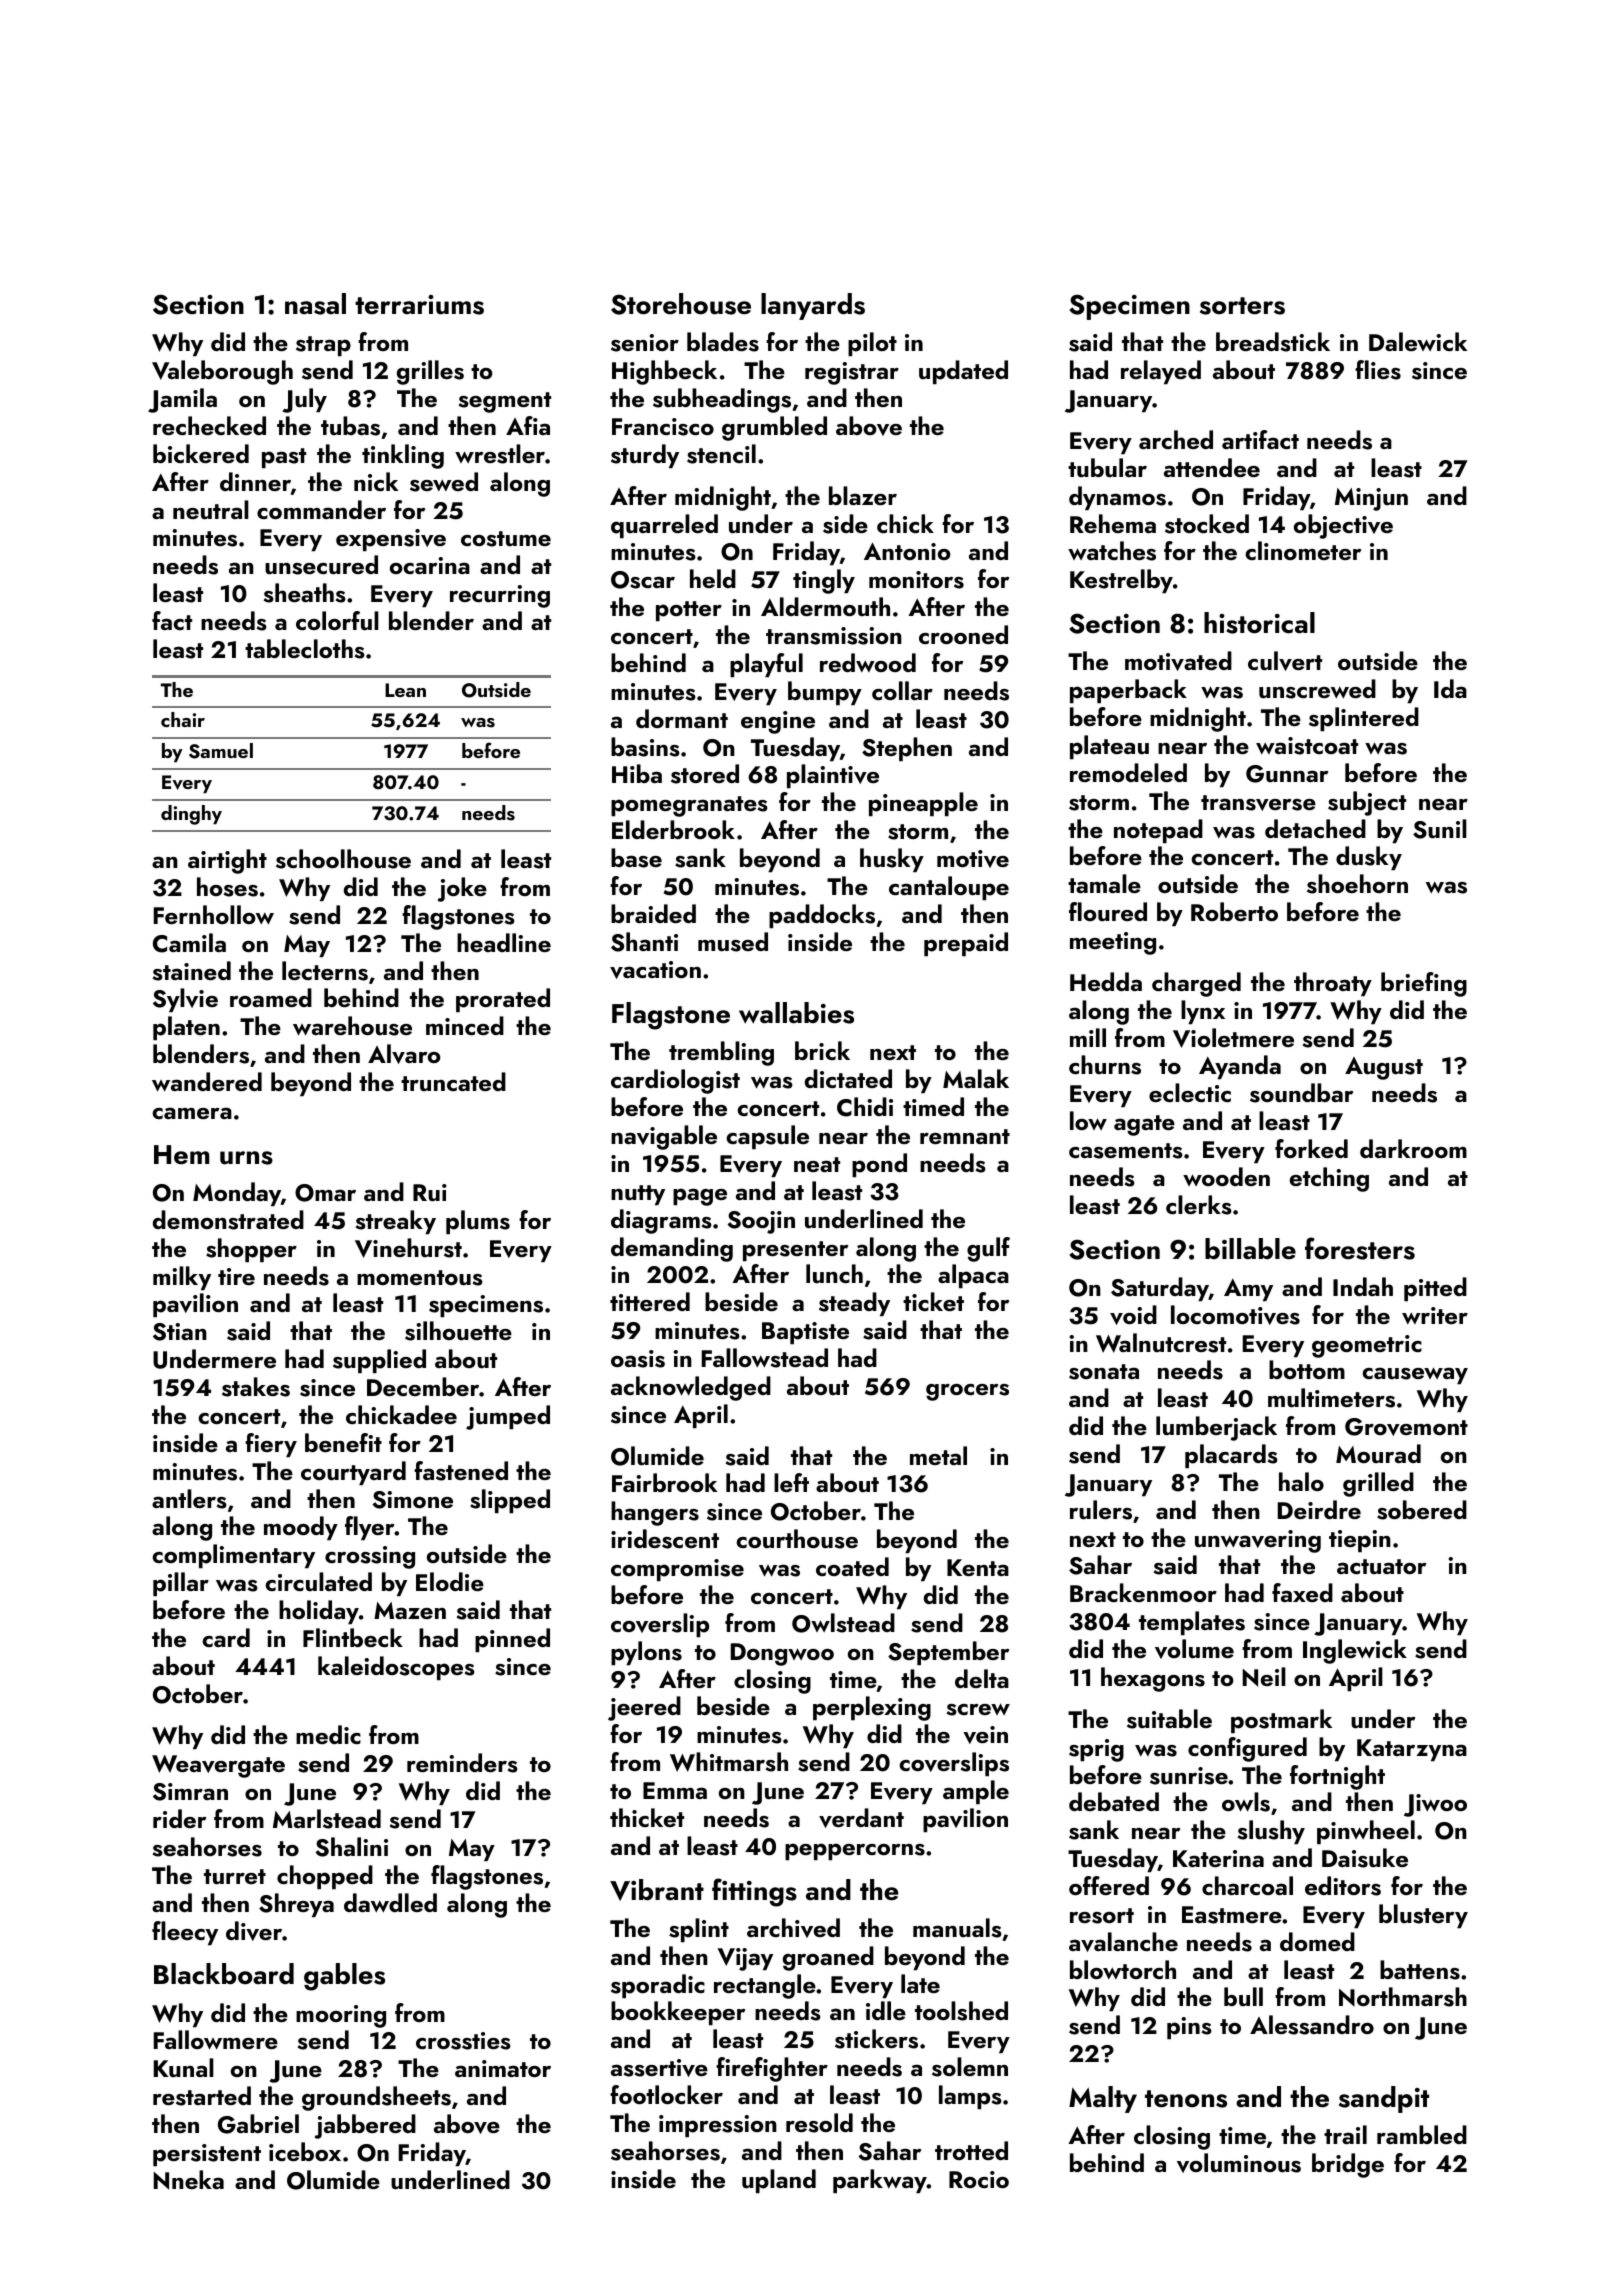  What do you see at coordinates (681, 304) in the screenshot?
I see `Storehouse` at bounding box center [681, 304].
